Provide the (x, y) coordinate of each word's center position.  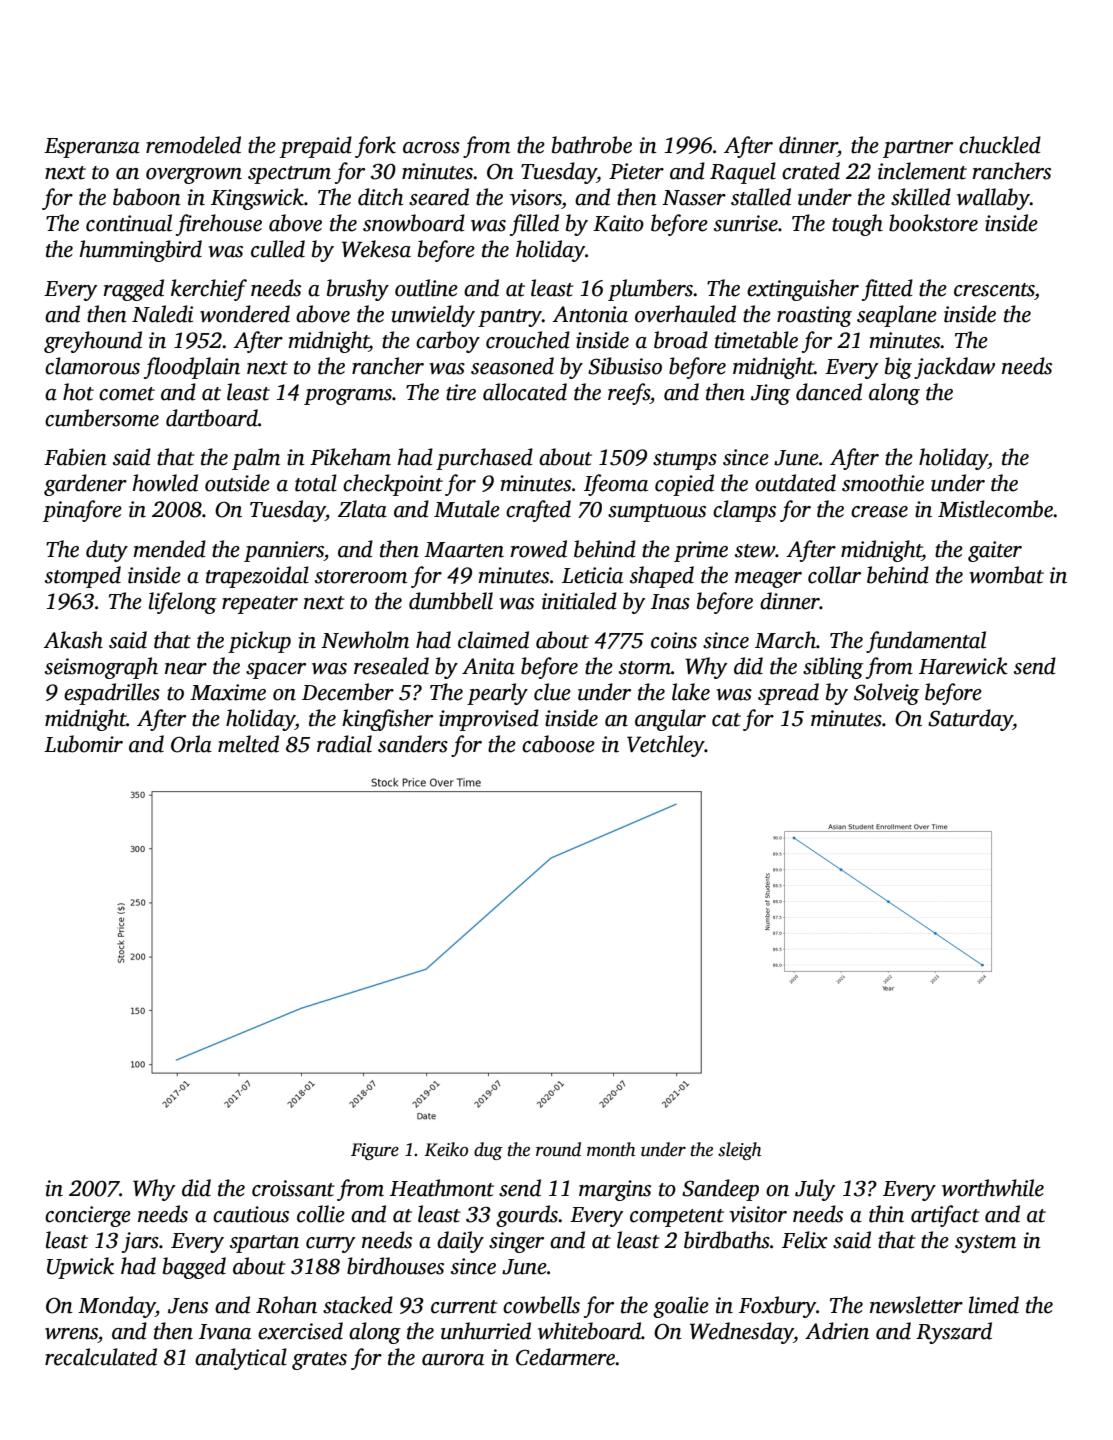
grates (319, 1361)
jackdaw (954, 368)
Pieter (636, 171)
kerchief (209, 290)
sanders (413, 744)
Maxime (228, 692)
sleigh (739, 1151)
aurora (453, 1360)
